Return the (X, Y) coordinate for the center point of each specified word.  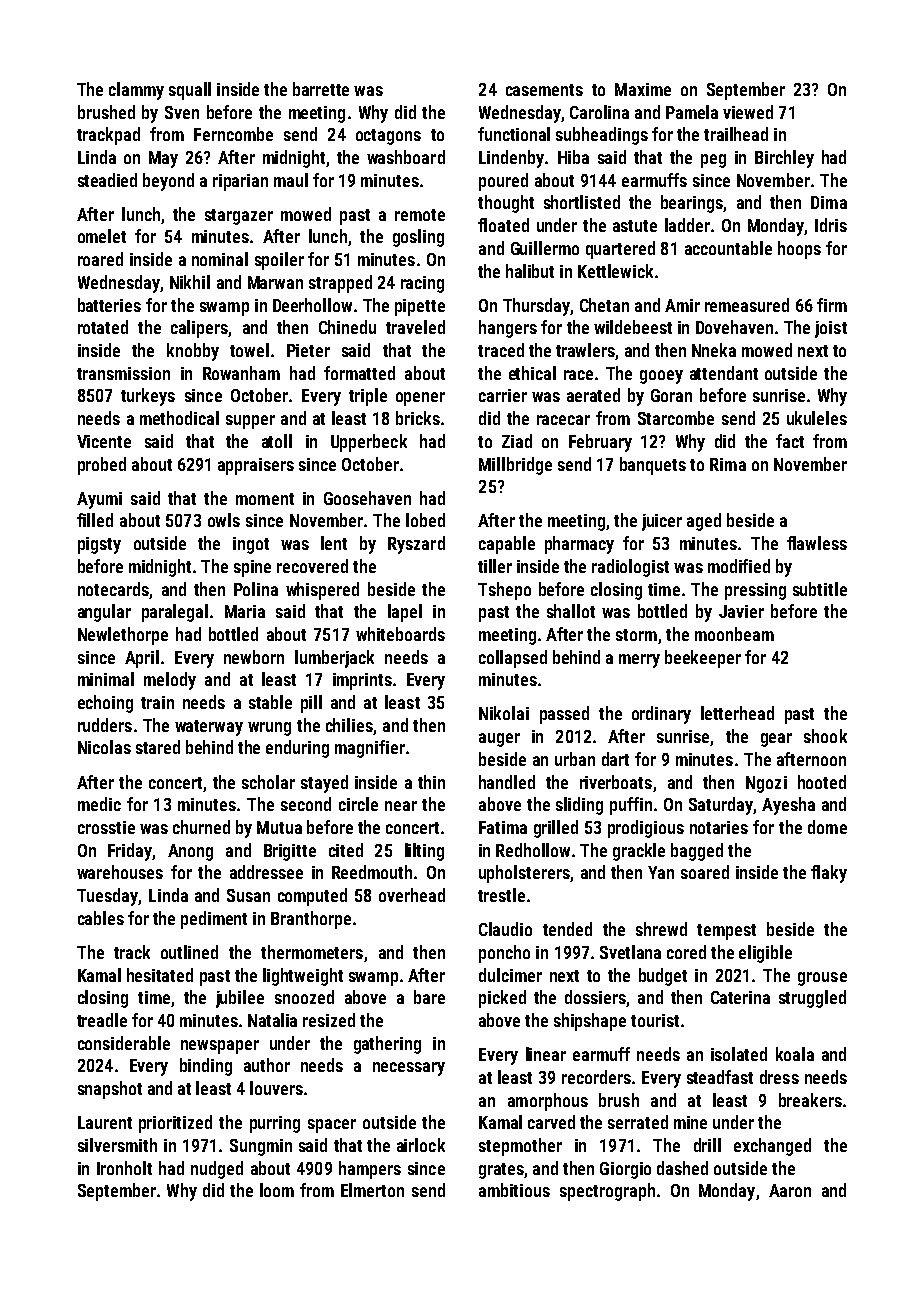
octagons (388, 137)
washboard (406, 157)
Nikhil (190, 282)
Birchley (784, 159)
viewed (748, 112)
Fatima (503, 827)
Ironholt (124, 1168)
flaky (829, 874)
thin (431, 782)
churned (201, 827)
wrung (269, 729)
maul (291, 180)
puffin (631, 806)
